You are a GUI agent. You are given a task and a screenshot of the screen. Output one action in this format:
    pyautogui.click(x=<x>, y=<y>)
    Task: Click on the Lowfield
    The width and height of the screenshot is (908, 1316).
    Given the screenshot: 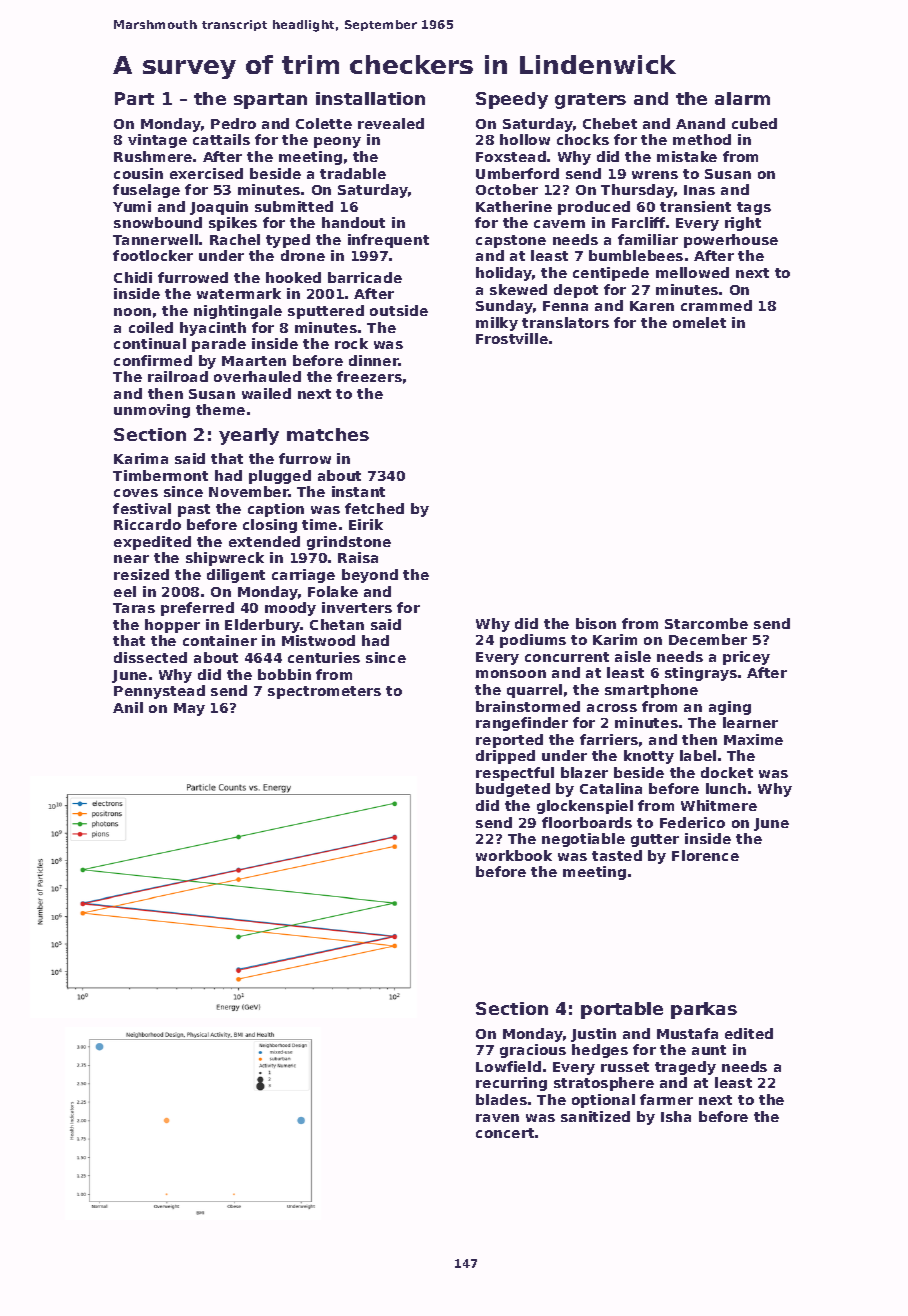 What is the action you would take?
    pyautogui.click(x=508, y=1066)
